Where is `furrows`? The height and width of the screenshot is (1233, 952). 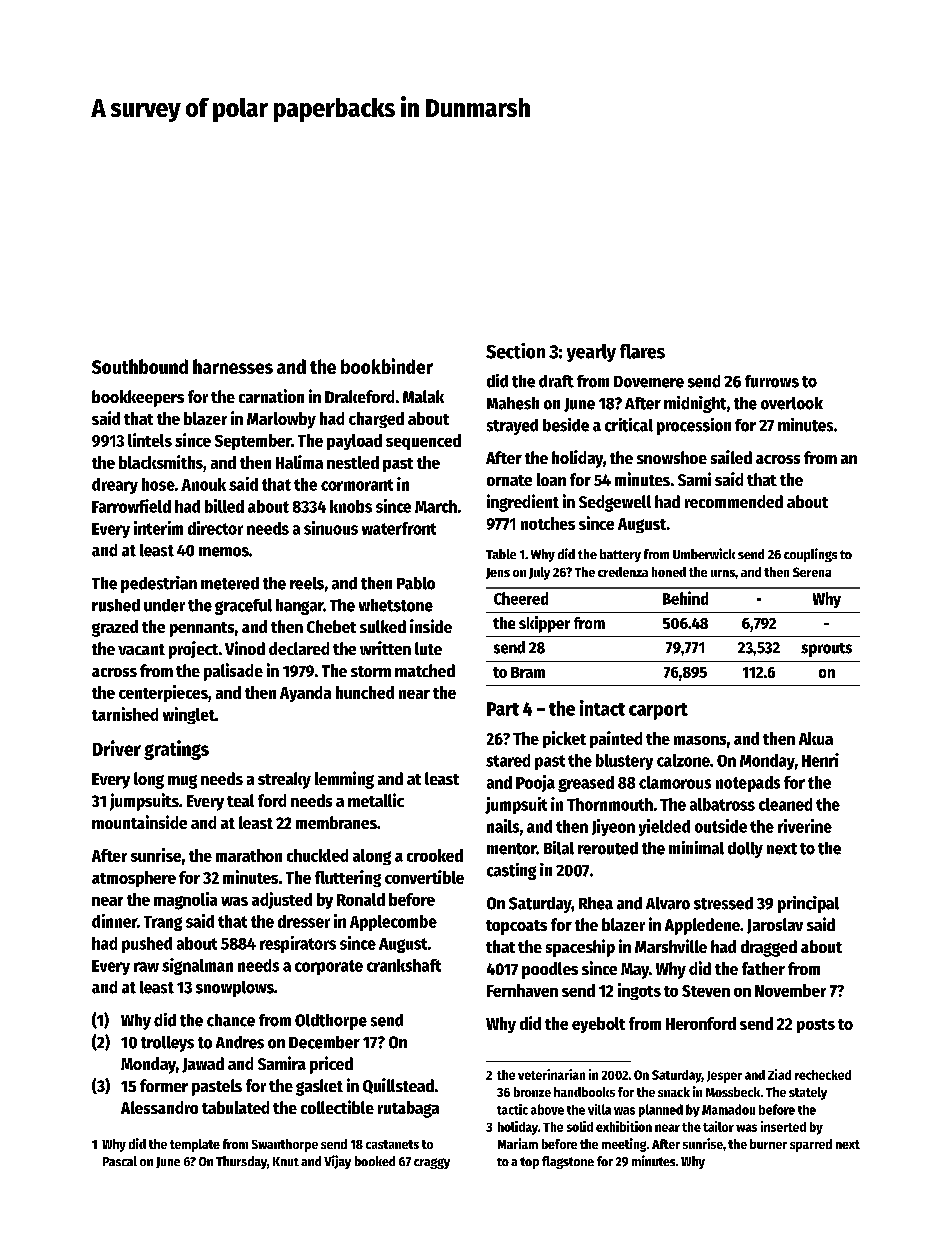 furrows is located at coordinates (772, 381).
